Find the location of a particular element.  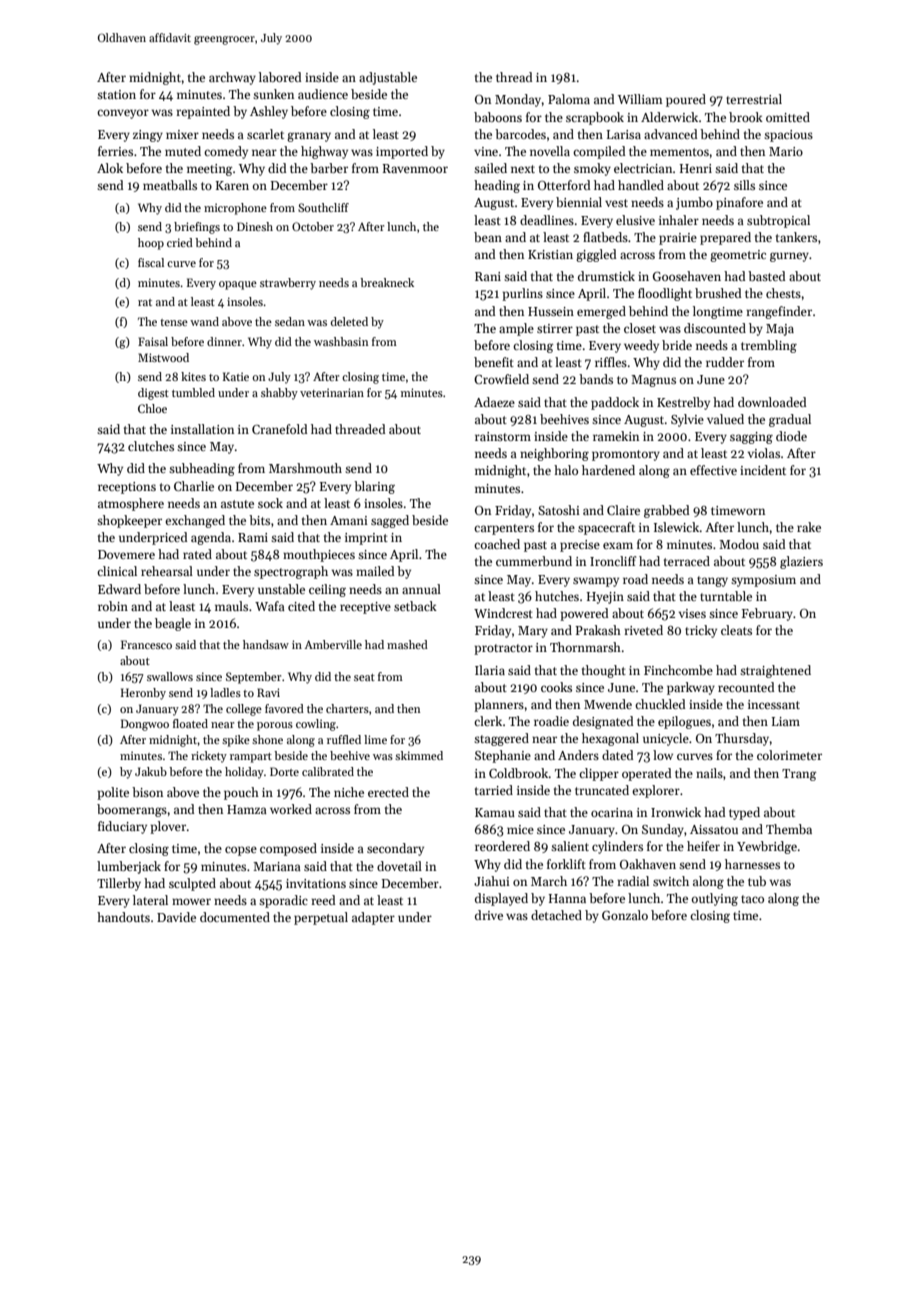

mower is located at coordinates (191, 901).
